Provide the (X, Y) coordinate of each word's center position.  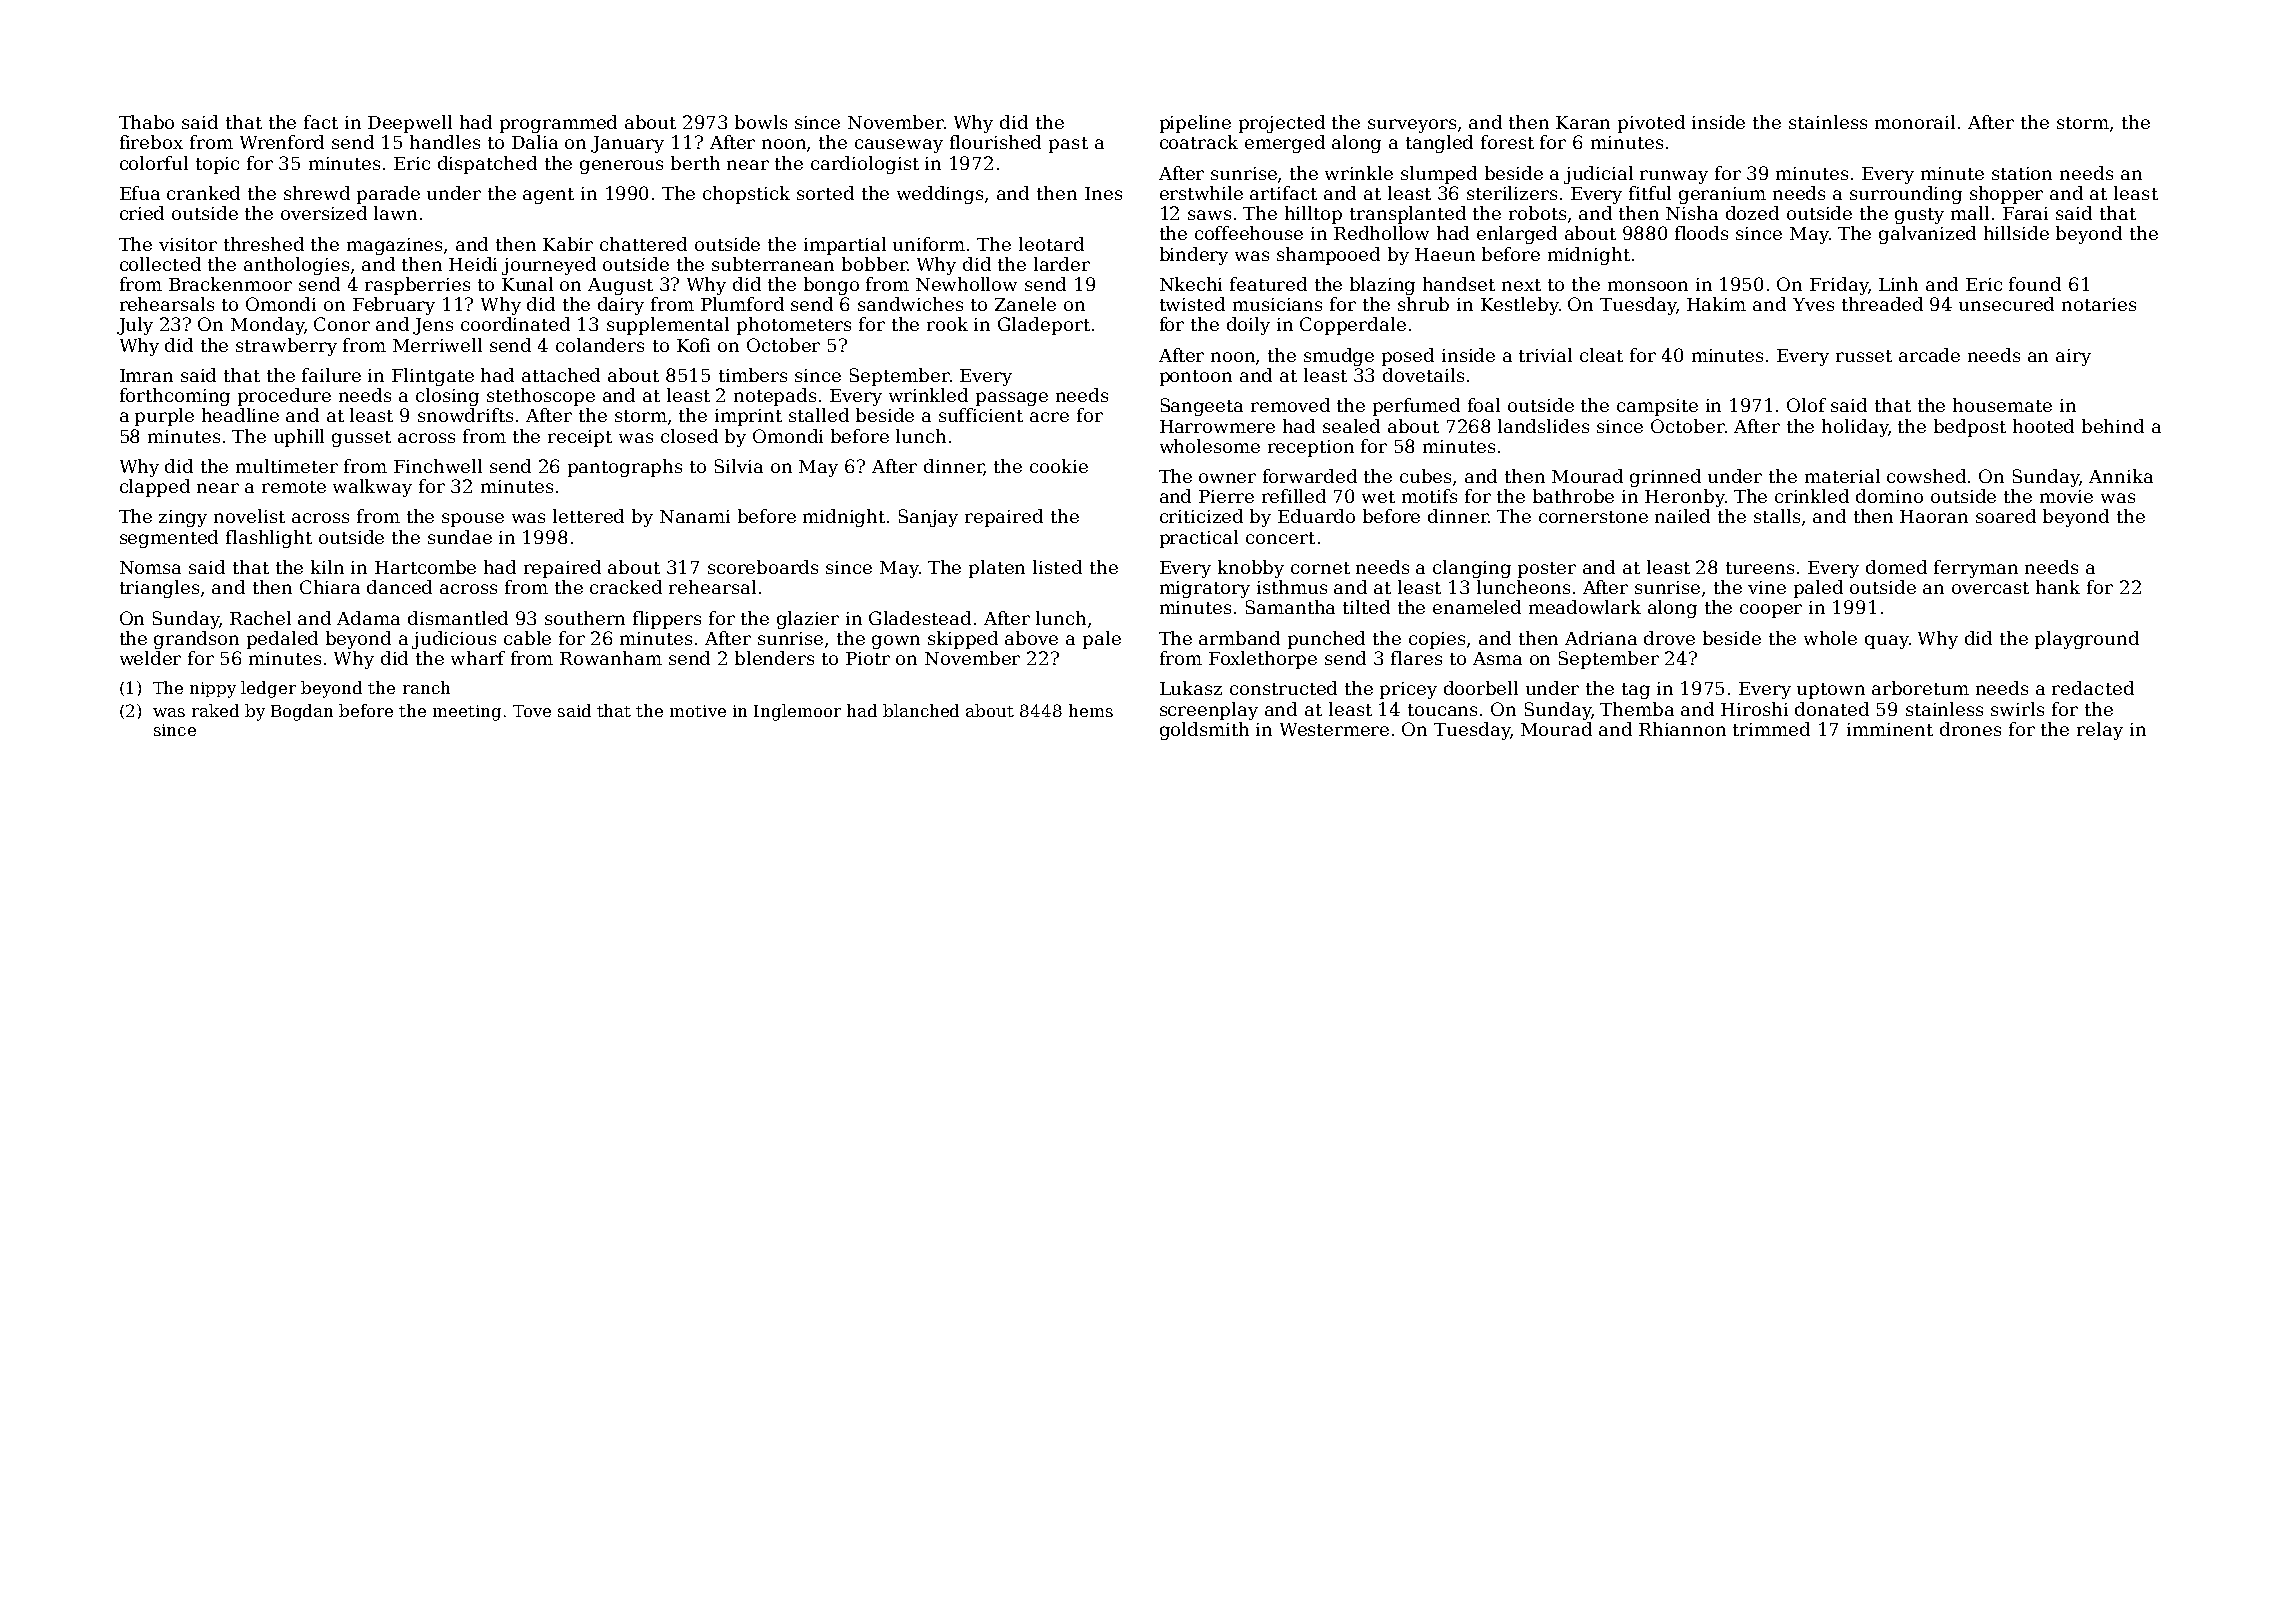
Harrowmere (1217, 426)
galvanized (1927, 235)
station (2022, 173)
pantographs (625, 468)
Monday (267, 326)
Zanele (1025, 304)
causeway (899, 146)
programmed (558, 124)
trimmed (1771, 729)
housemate (2002, 405)
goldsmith (1204, 731)
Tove (532, 711)
